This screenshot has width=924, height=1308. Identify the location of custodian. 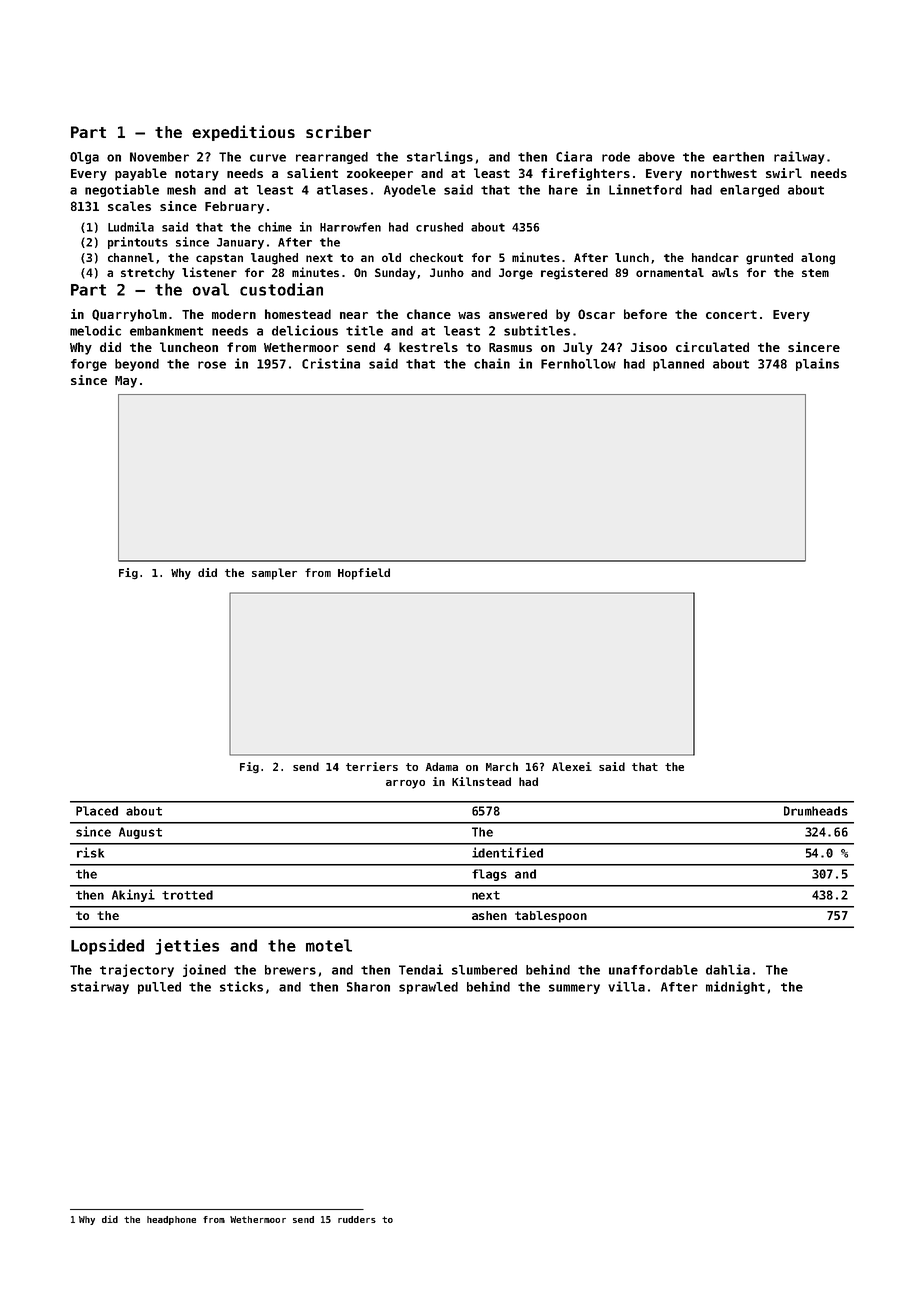
(281, 289).
